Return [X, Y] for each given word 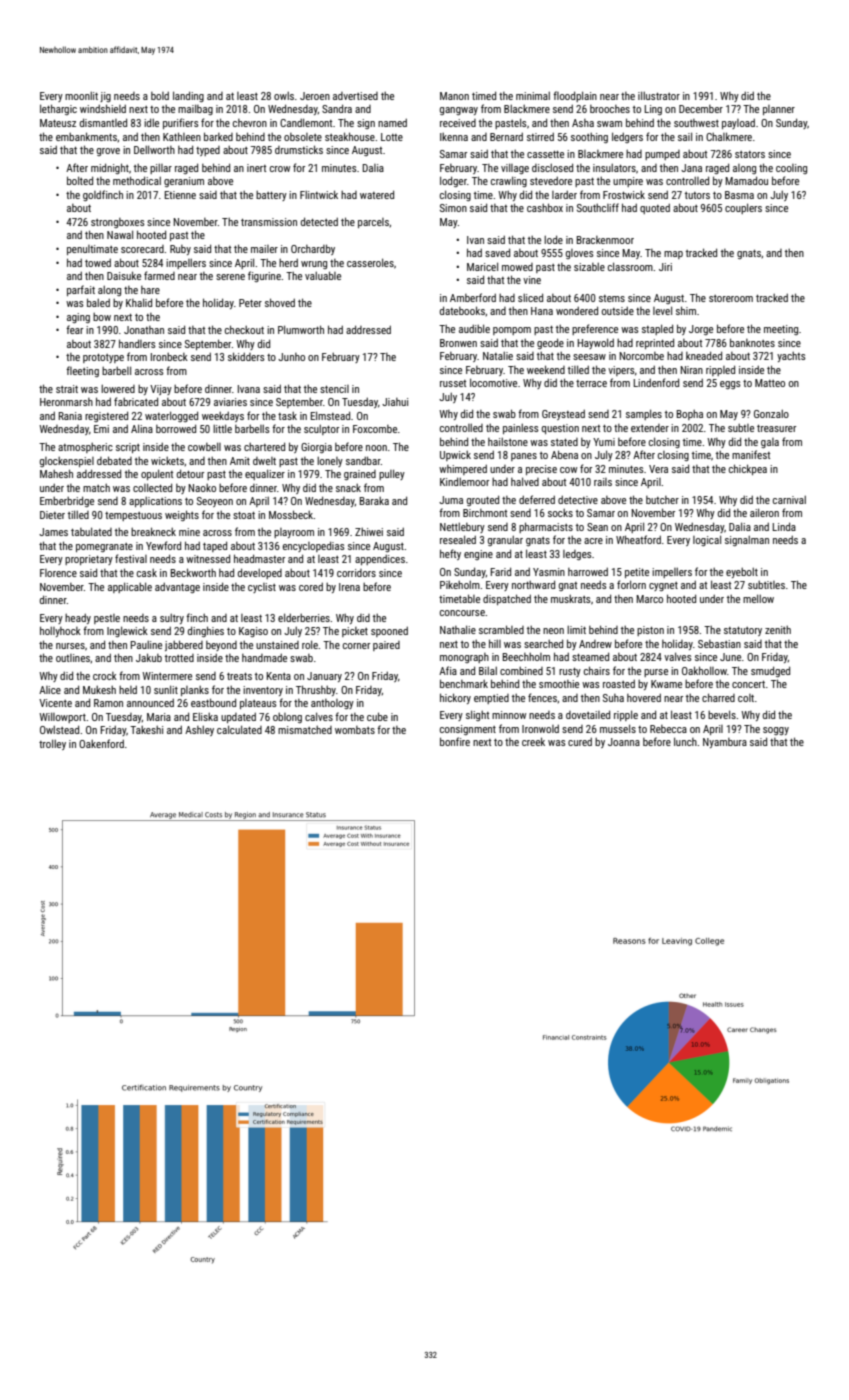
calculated [239, 729]
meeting [781, 330]
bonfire [455, 741]
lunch [685, 741]
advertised [355, 96]
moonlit [81, 96]
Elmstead [330, 415]
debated [114, 460]
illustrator [659, 95]
